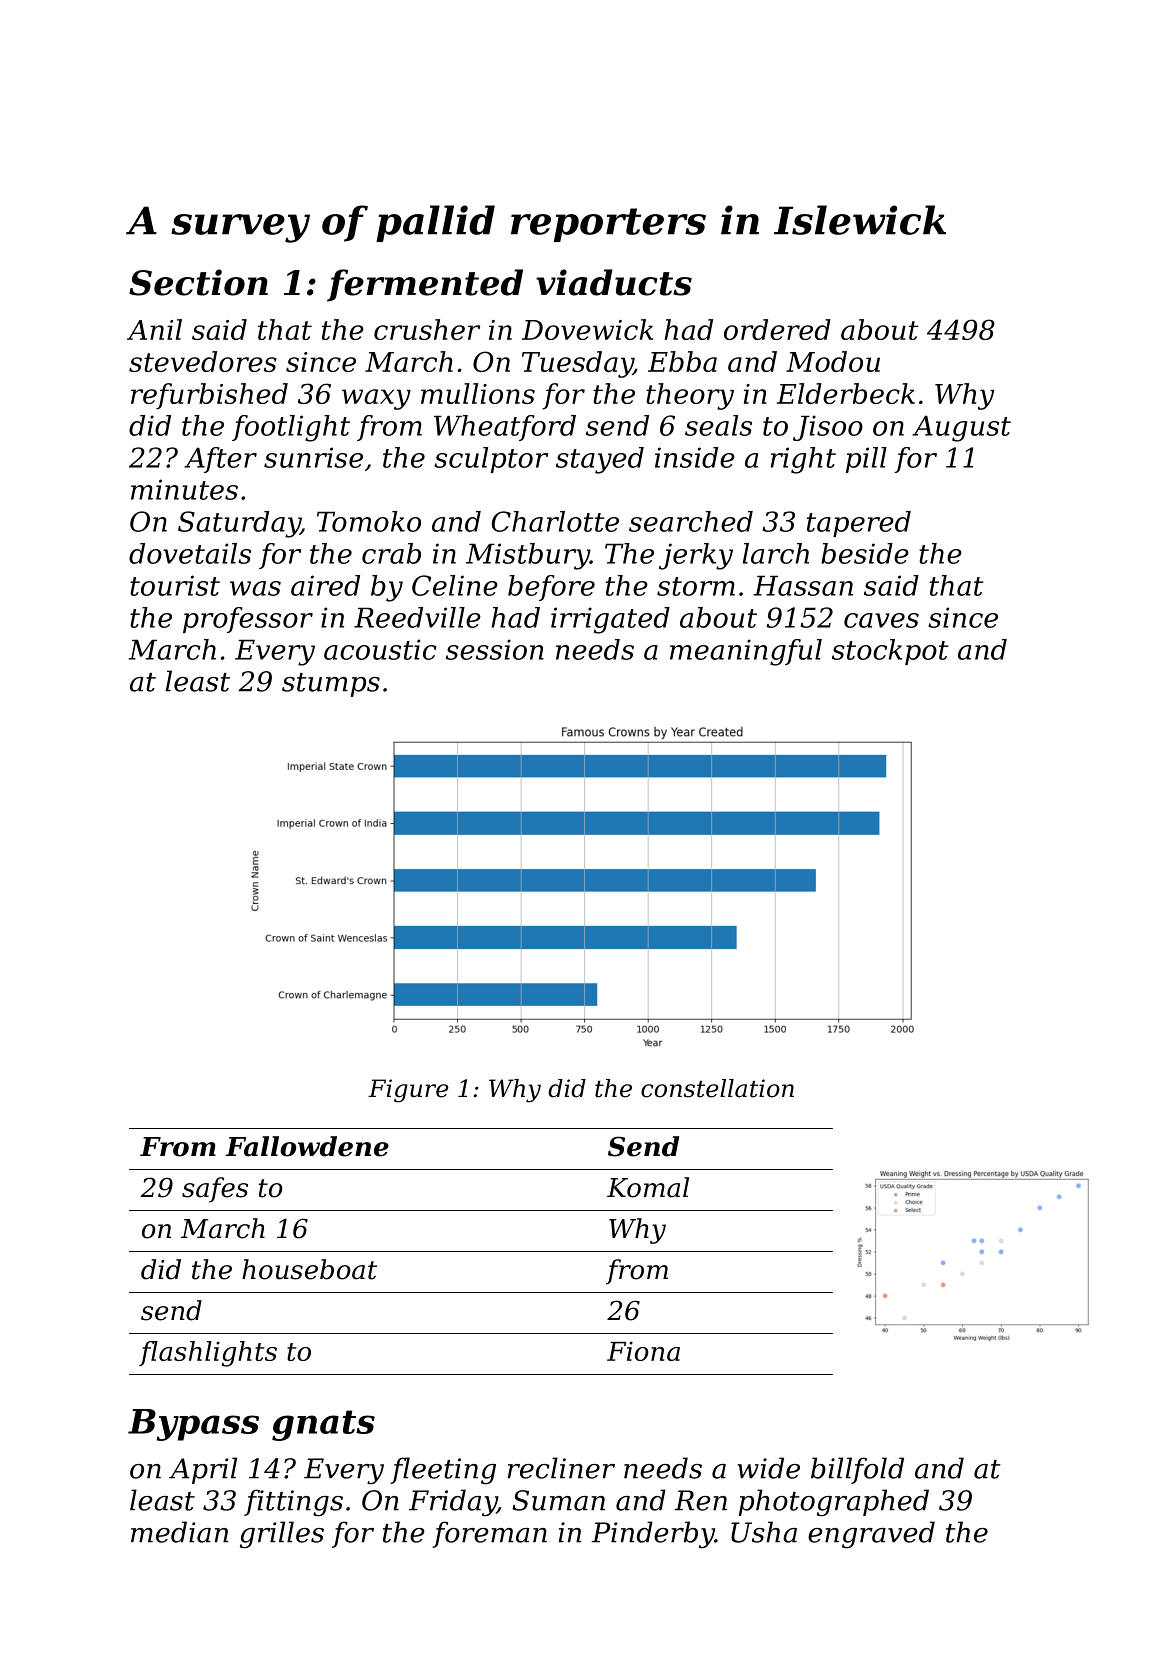  I want to click on refurbished, so click(209, 396).
